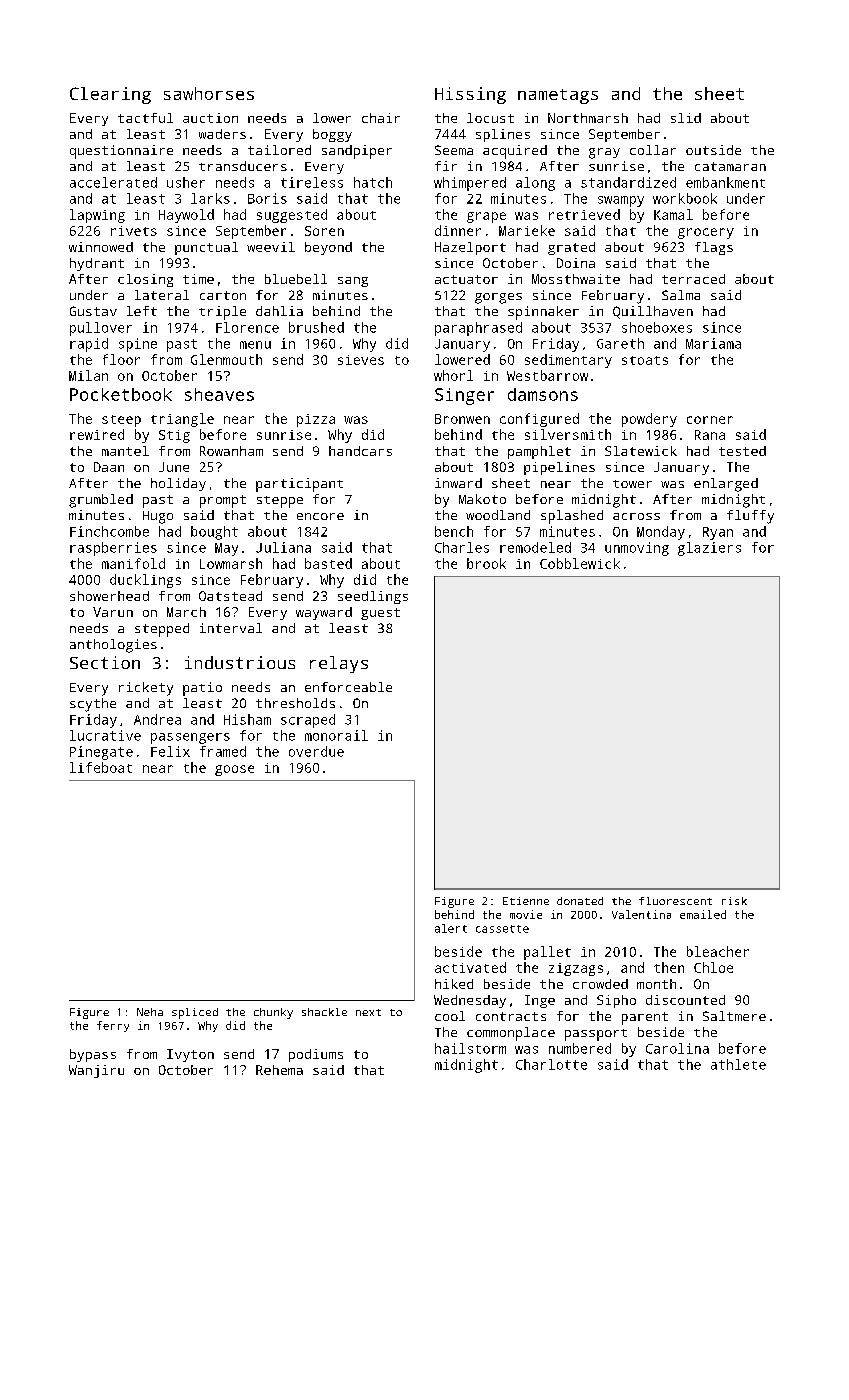 This image has height=1400, width=849. Describe the element at coordinates (734, 901) in the image. I see `risk` at that location.
